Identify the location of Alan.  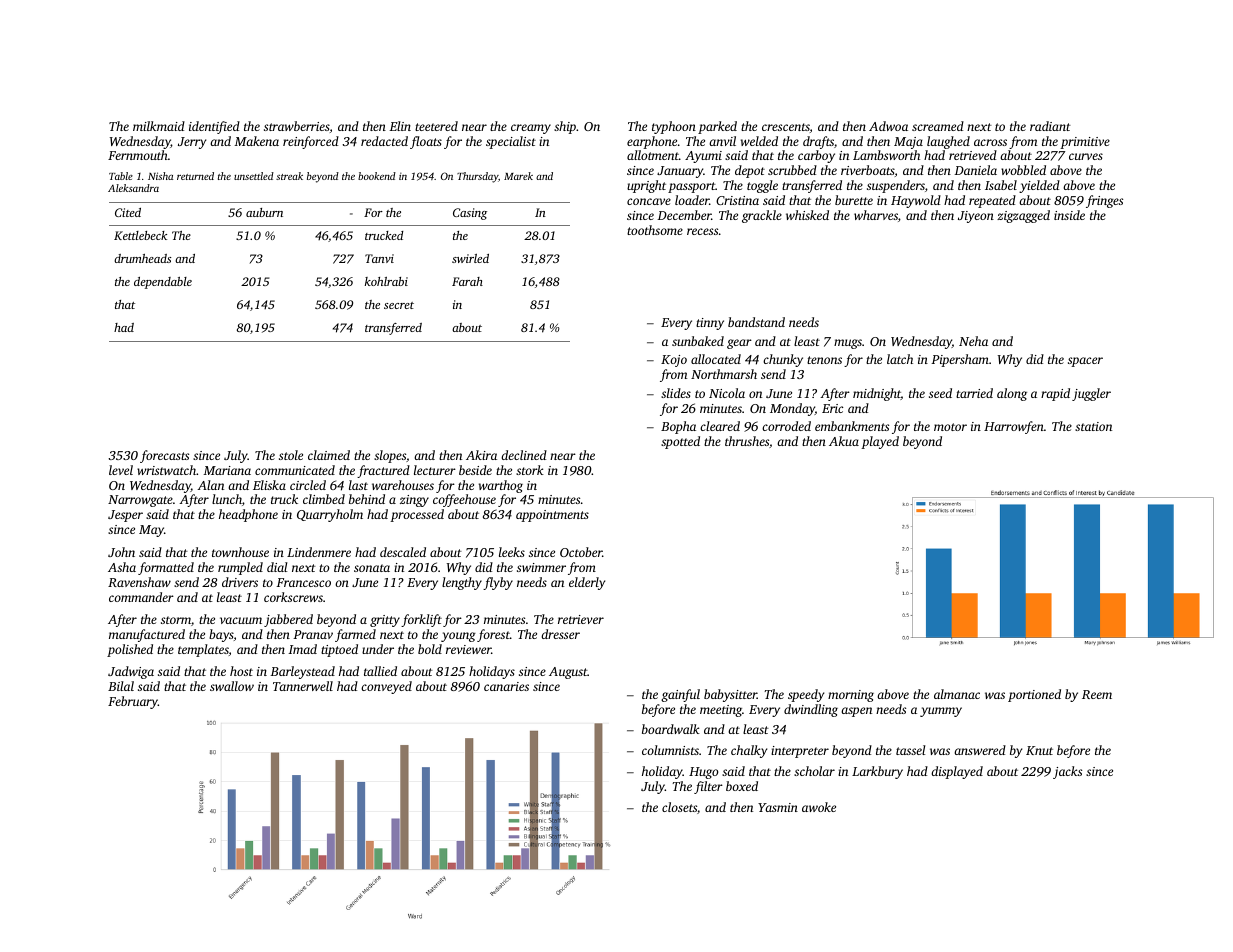
(210, 485).
